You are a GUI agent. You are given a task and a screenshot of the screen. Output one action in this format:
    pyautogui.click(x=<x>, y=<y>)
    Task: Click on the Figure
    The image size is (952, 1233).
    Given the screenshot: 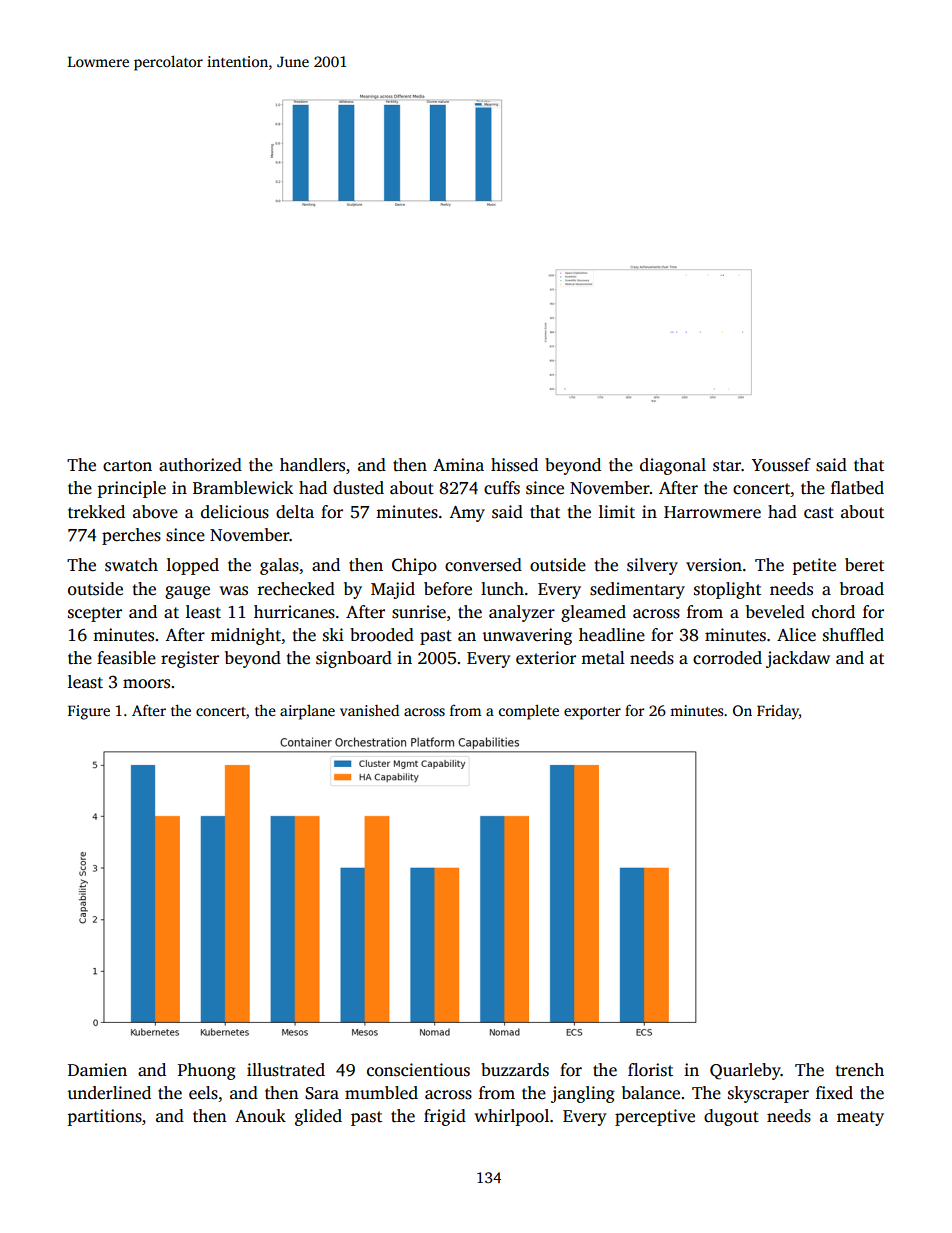 What is the action you would take?
    pyautogui.click(x=89, y=712)
